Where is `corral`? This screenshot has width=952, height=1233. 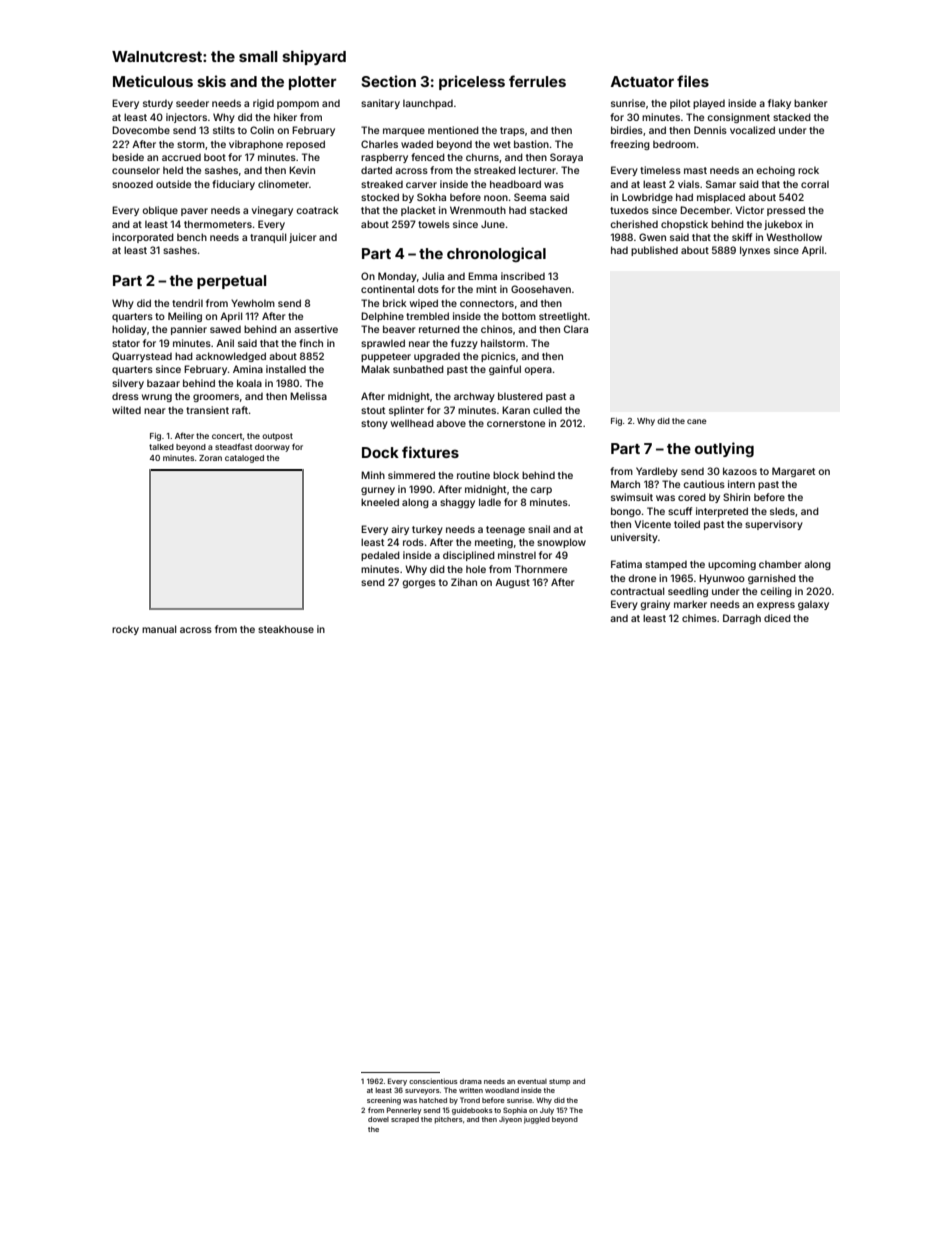
corral is located at coordinates (815, 184).
